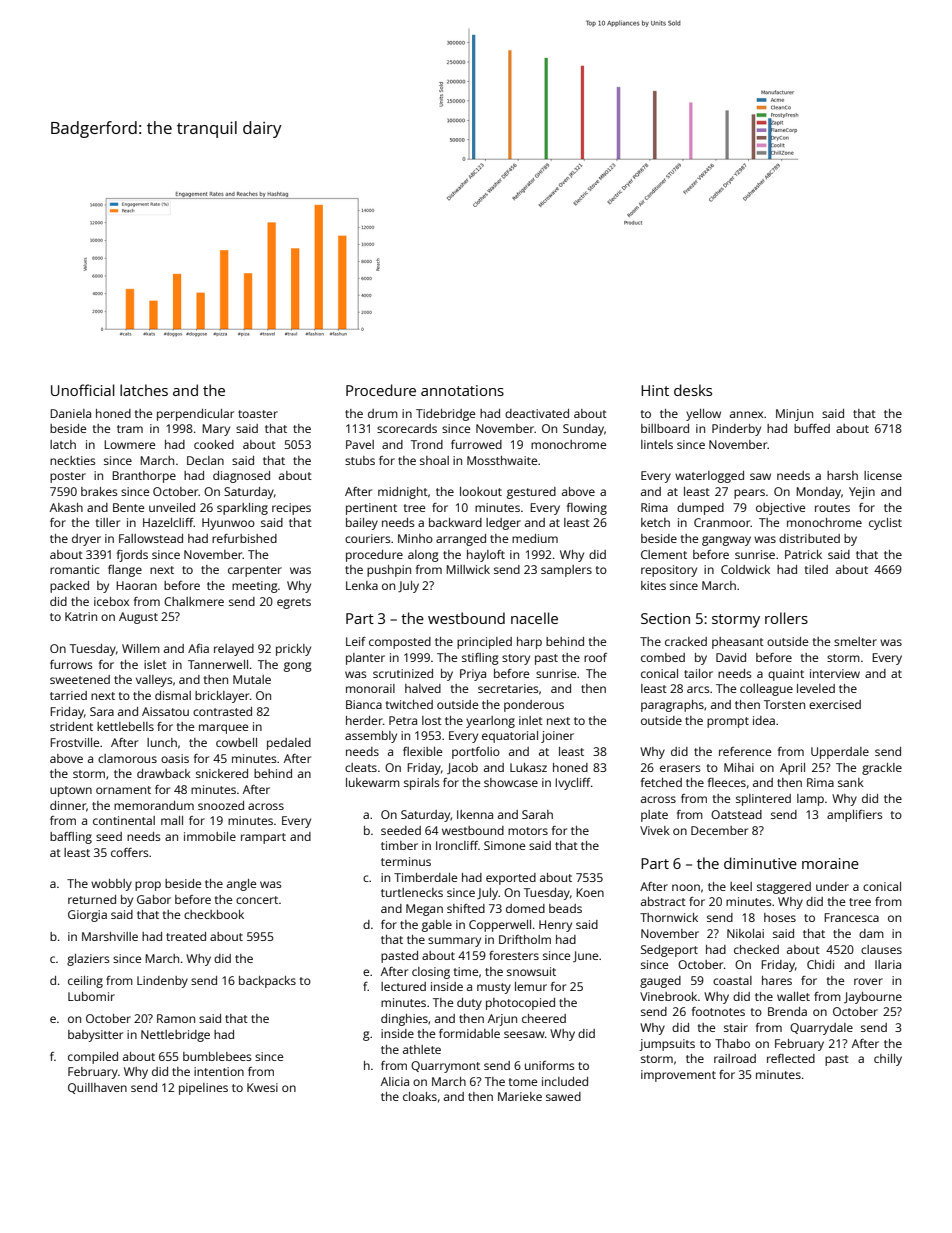 This page has height=1233, width=952. Describe the element at coordinates (203, 1089) in the page. I see `pipelines` at that location.
